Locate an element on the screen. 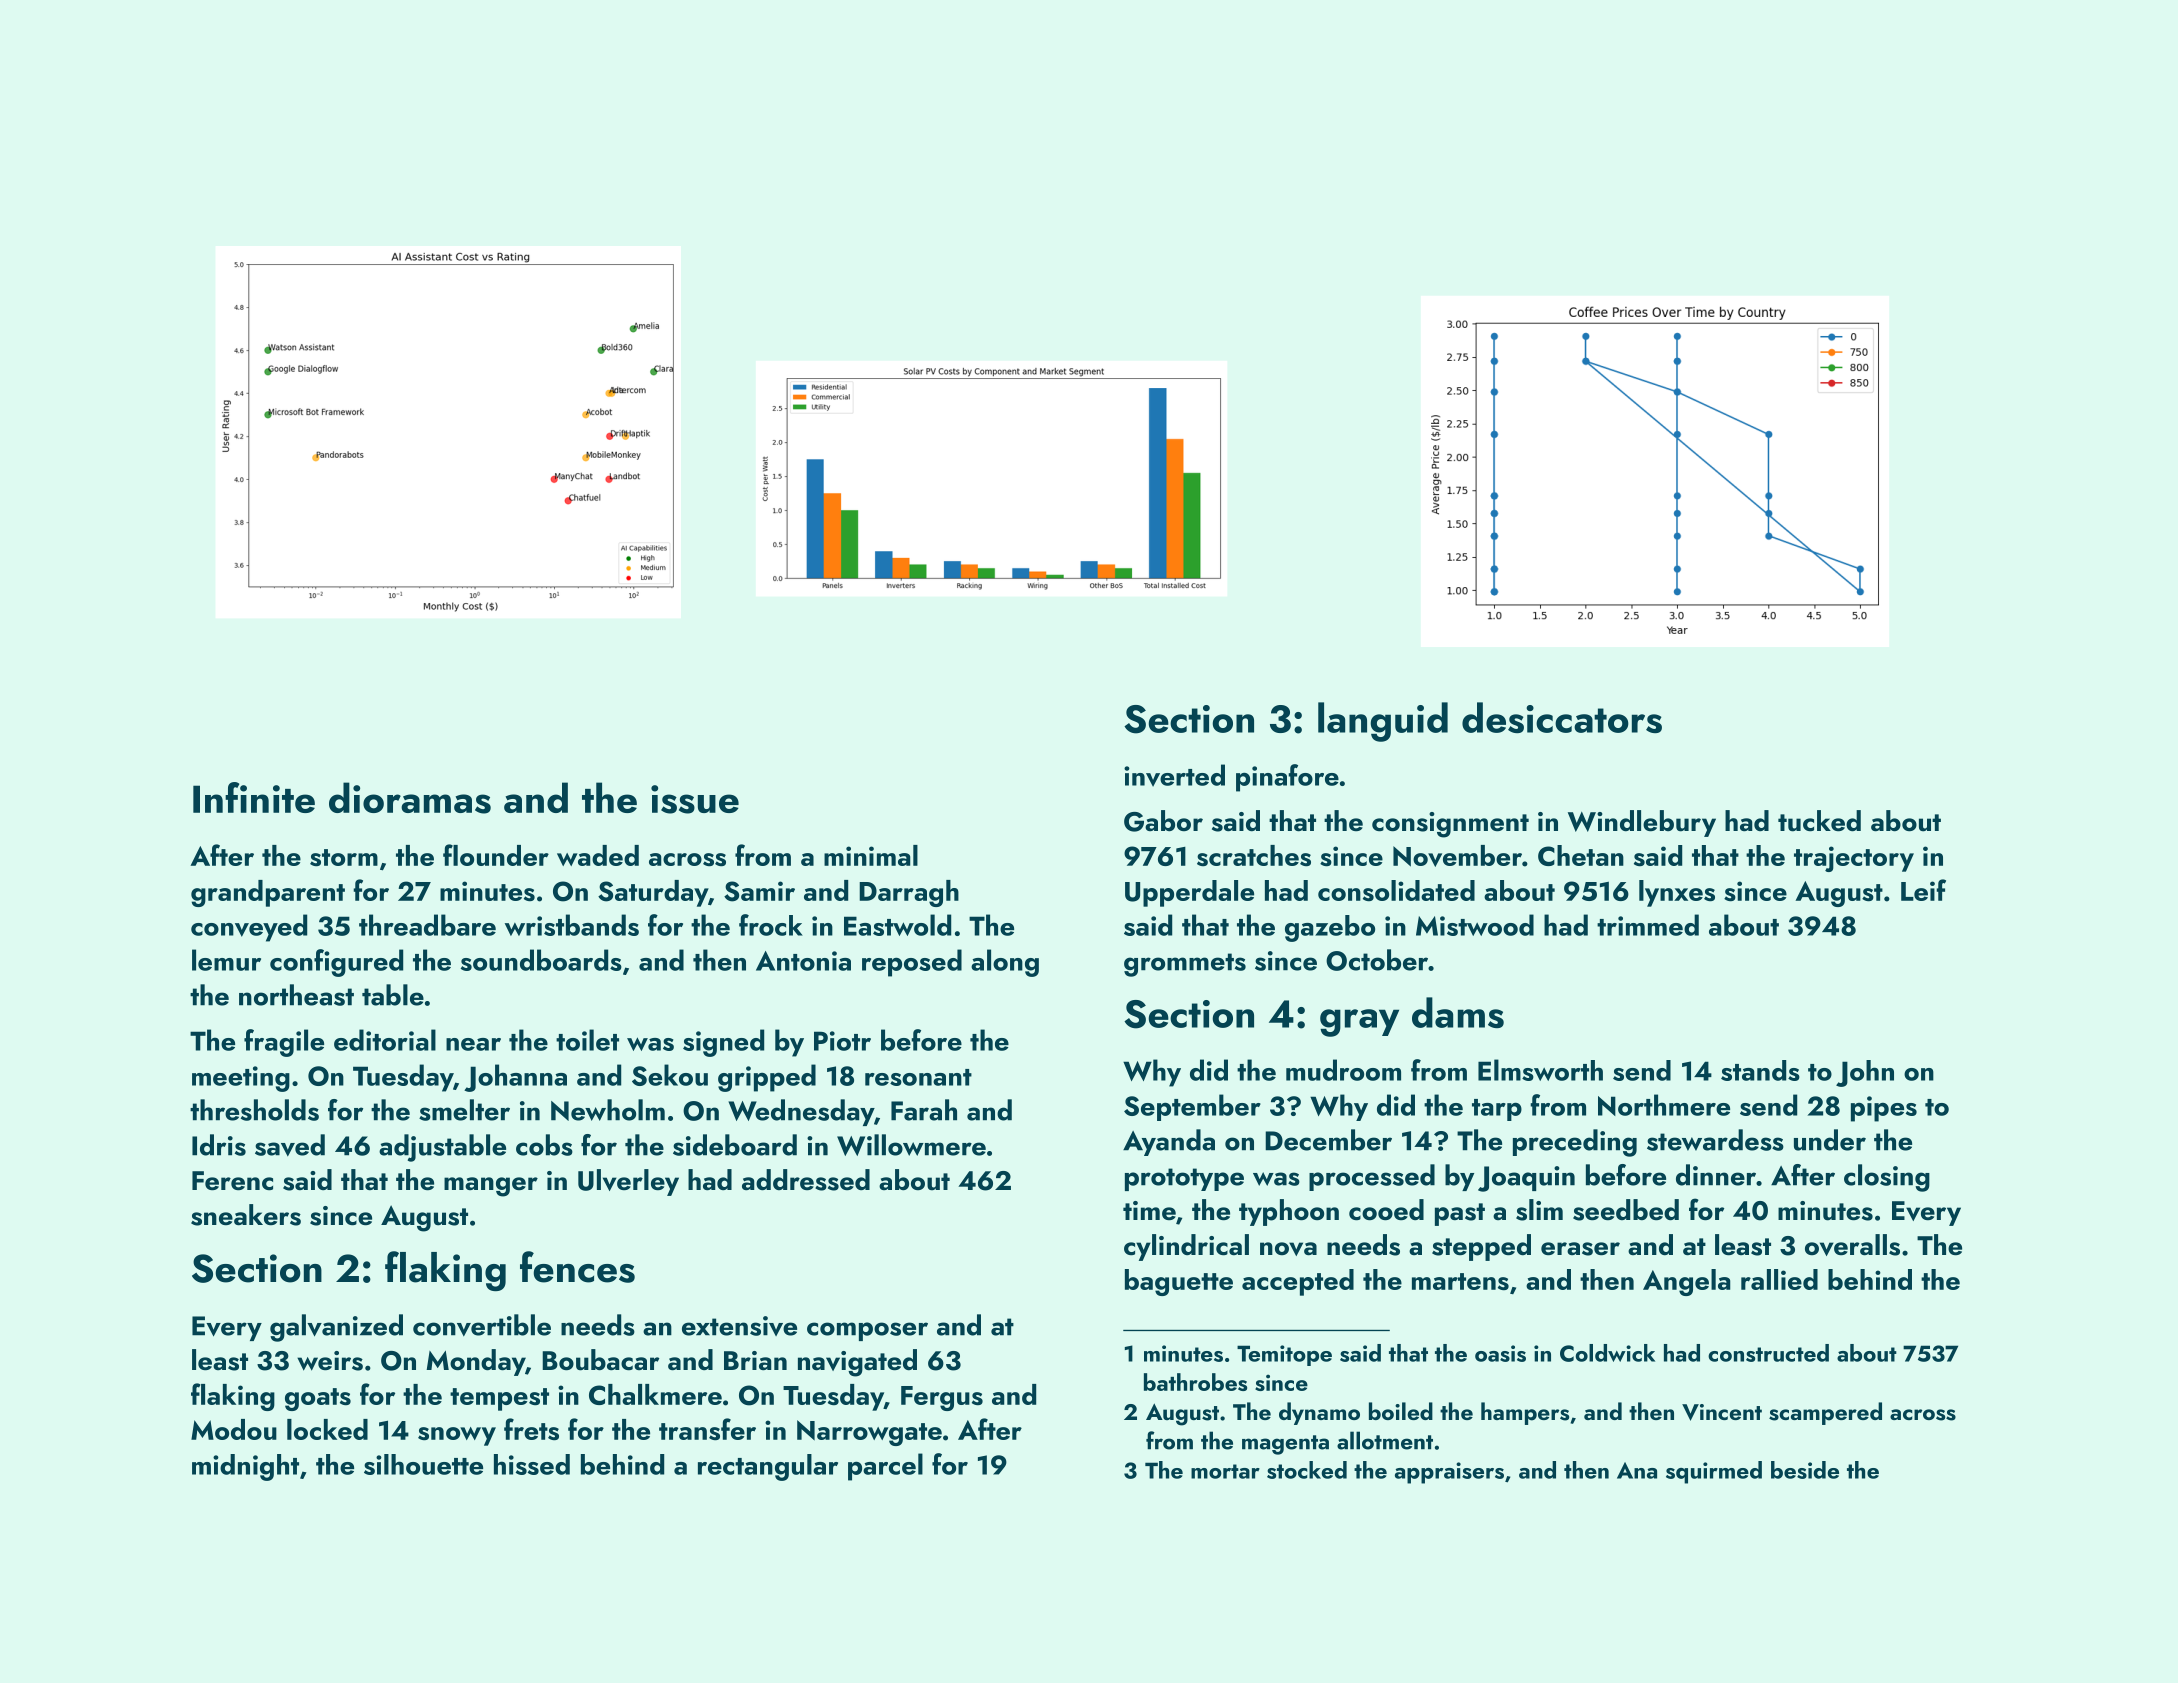 This screenshot has width=2178, height=1683. Leif is located at coordinates (1923, 890).
